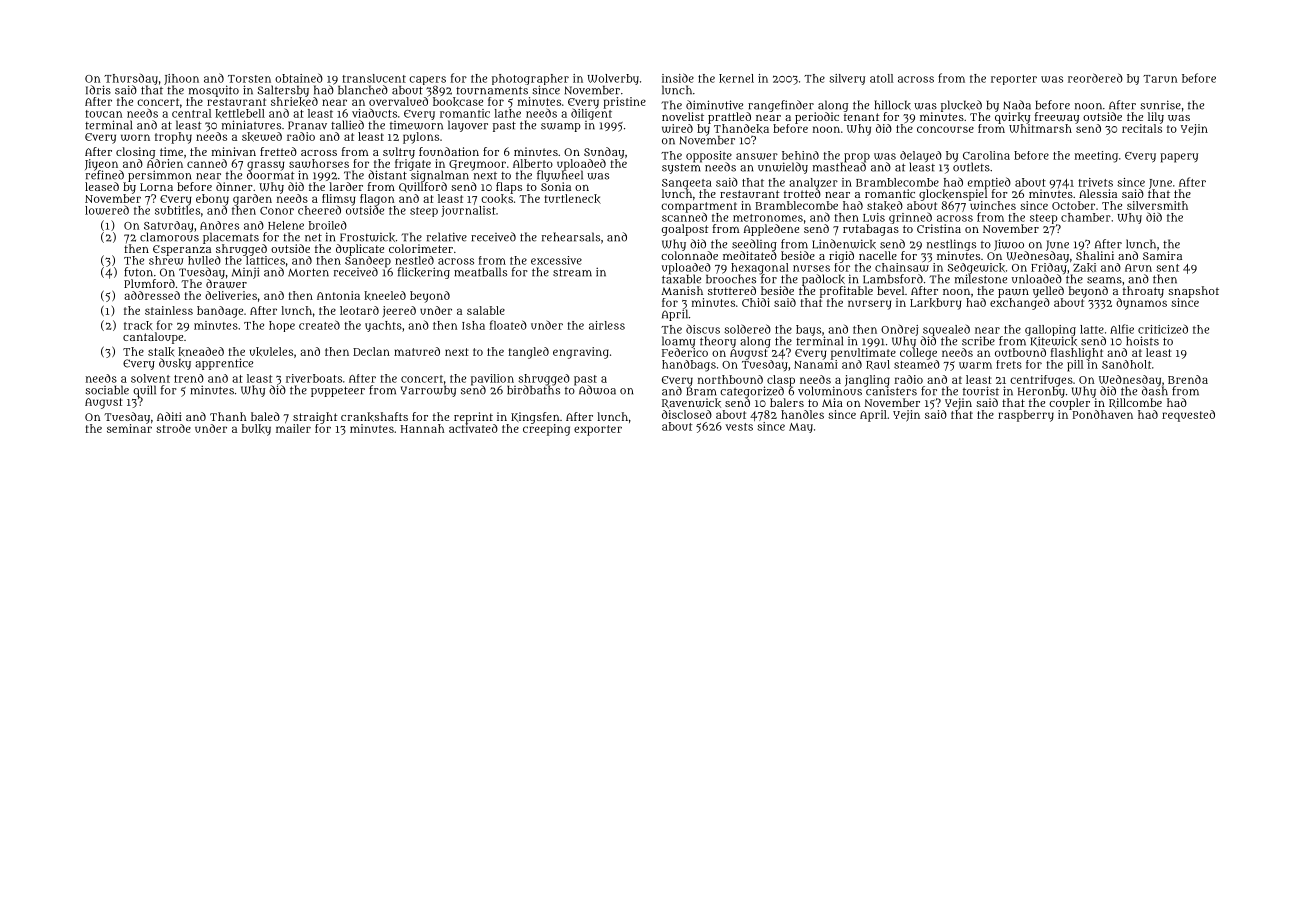  What do you see at coordinates (107, 390) in the image?
I see `sociable` at bounding box center [107, 390].
